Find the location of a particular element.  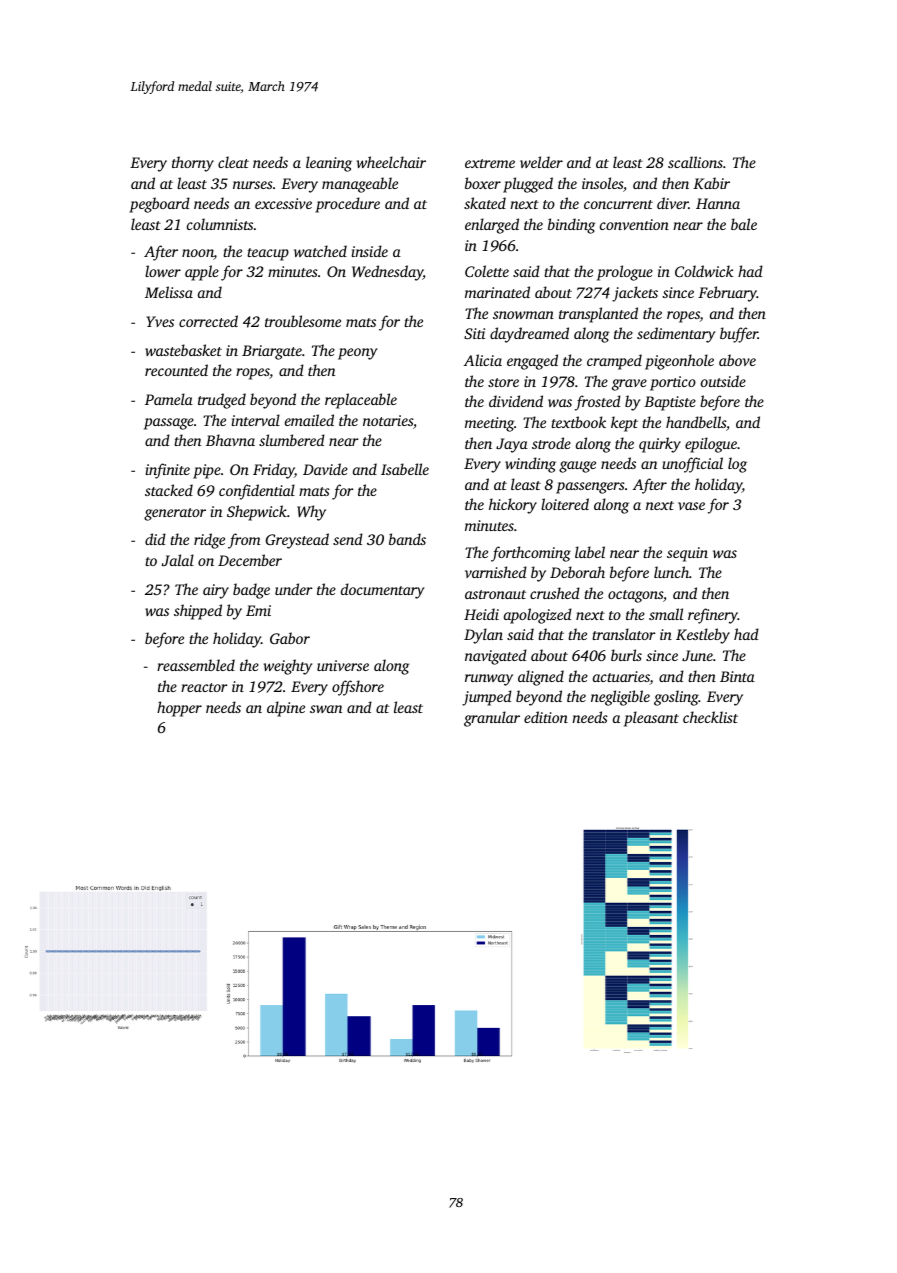

welder is located at coordinates (541, 162).
